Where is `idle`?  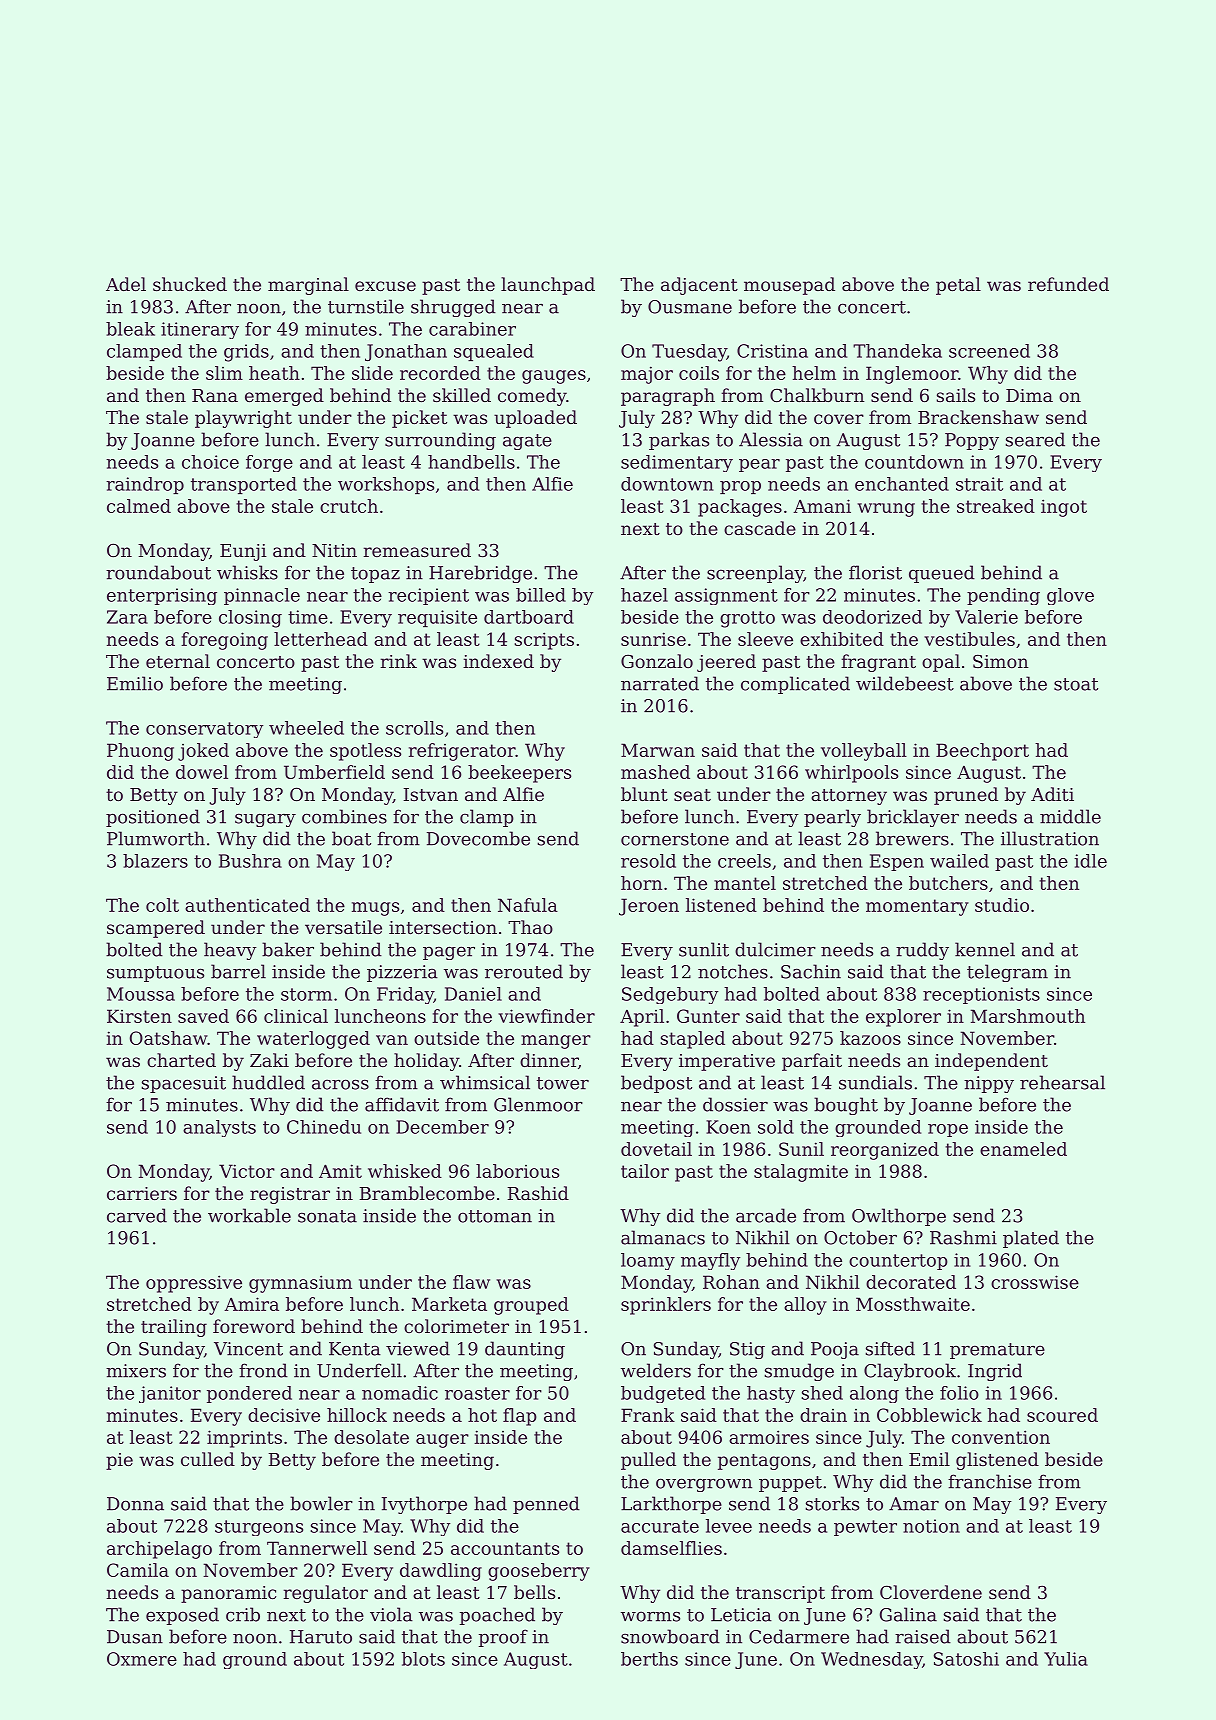 idle is located at coordinates (1090, 861).
